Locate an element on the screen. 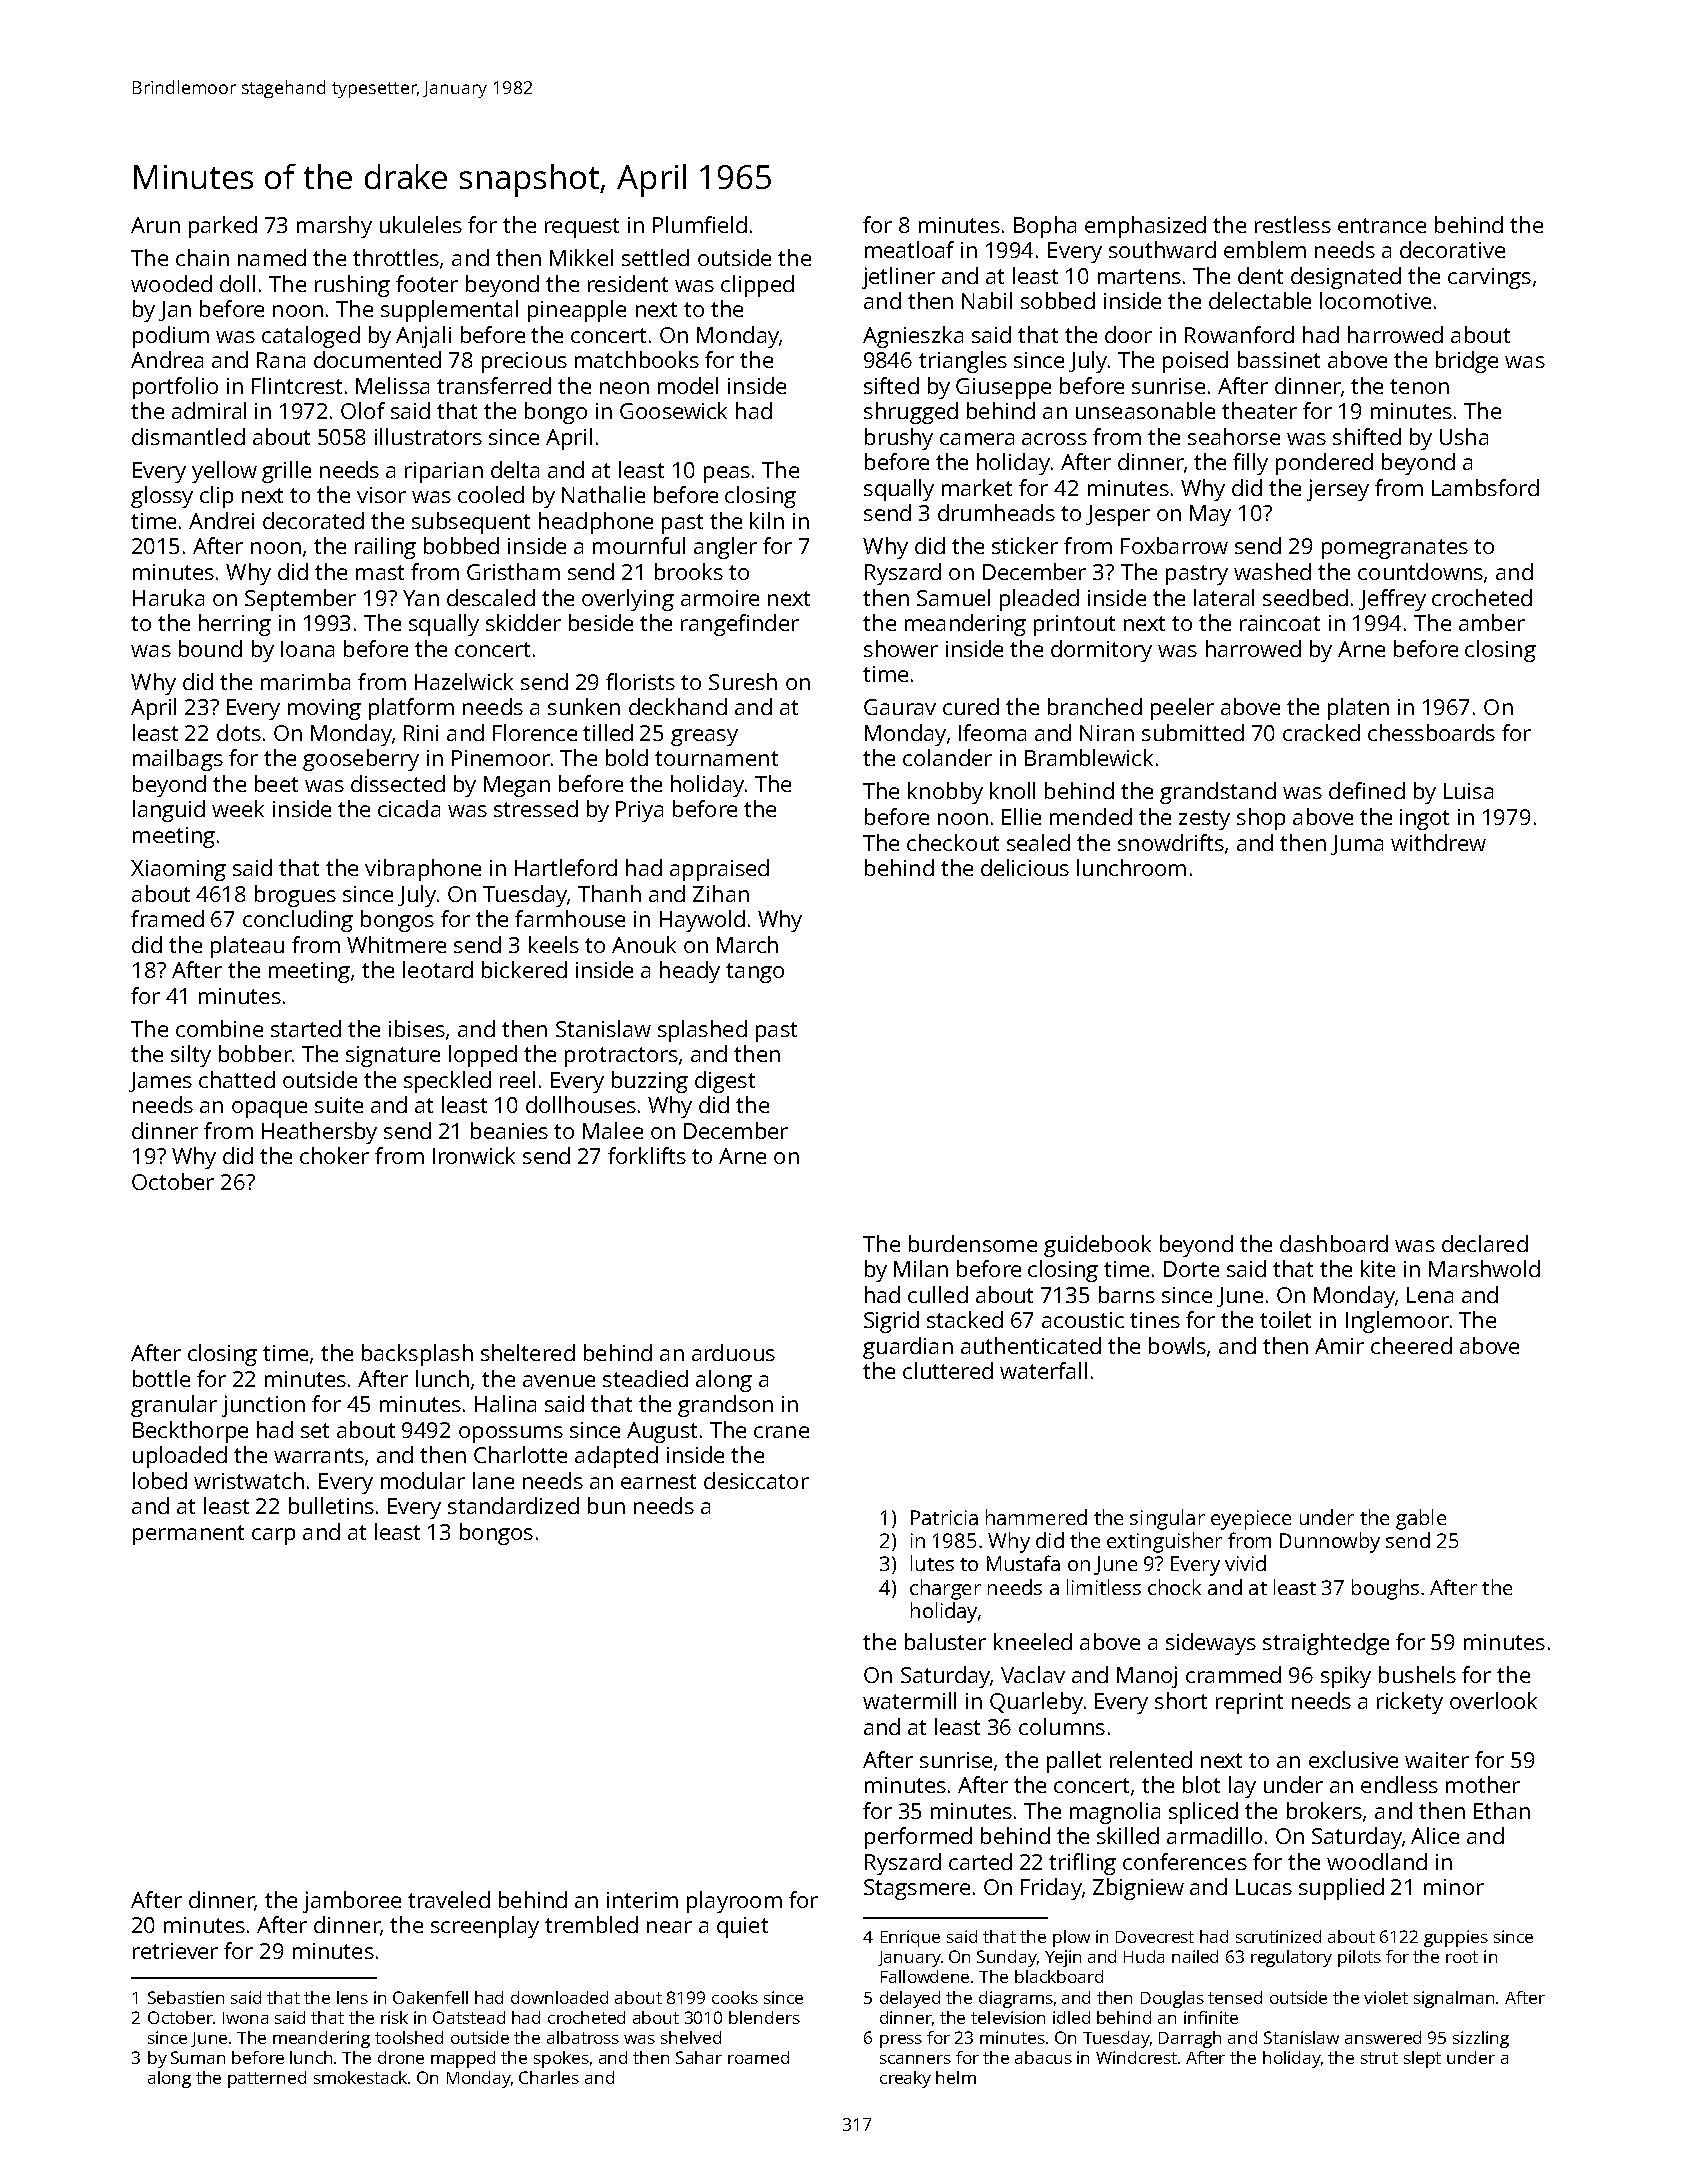 The width and height of the screenshot is (1683, 2178). delicious is located at coordinates (1025, 867).
